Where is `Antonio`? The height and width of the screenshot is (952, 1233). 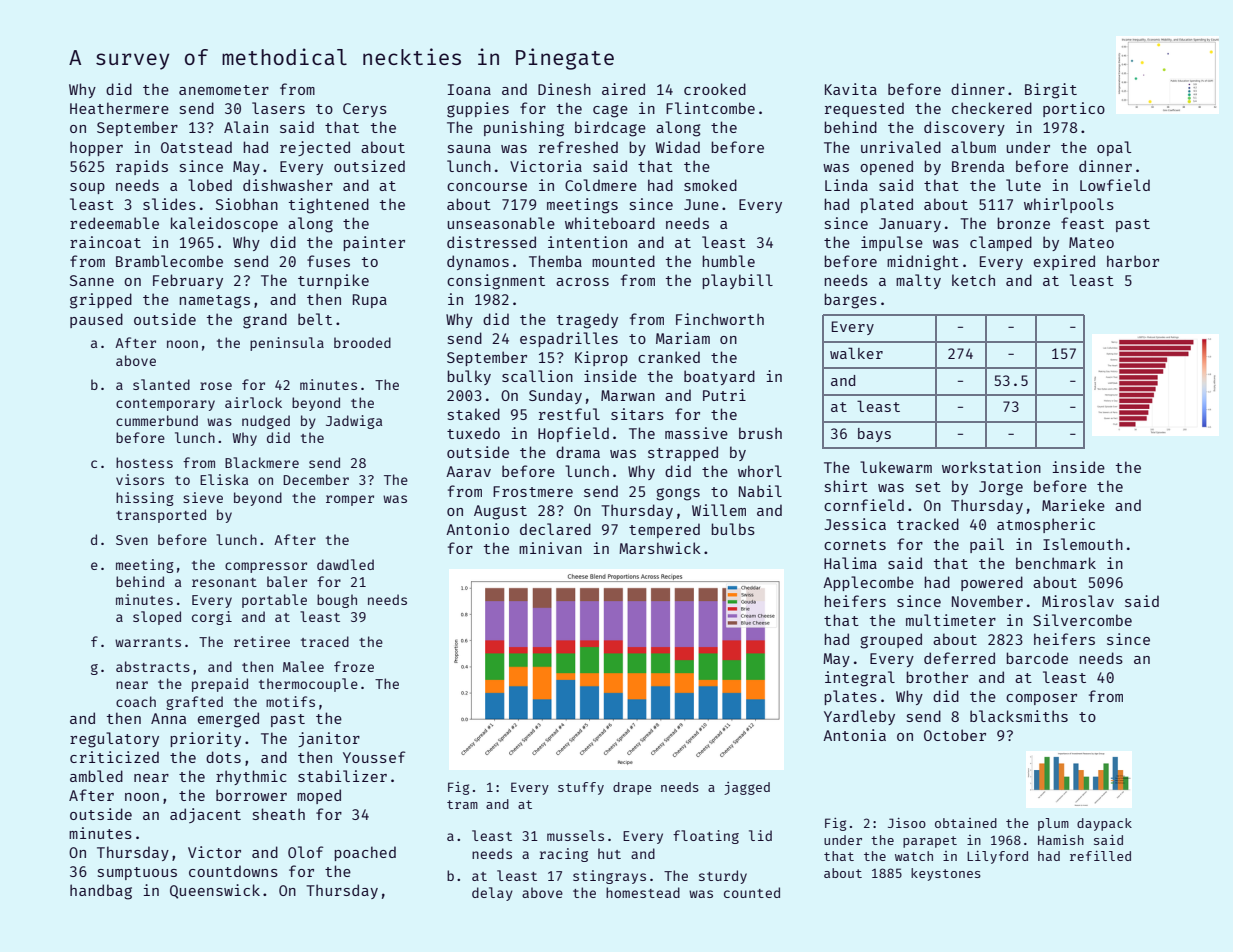 Antonio is located at coordinates (477, 529).
